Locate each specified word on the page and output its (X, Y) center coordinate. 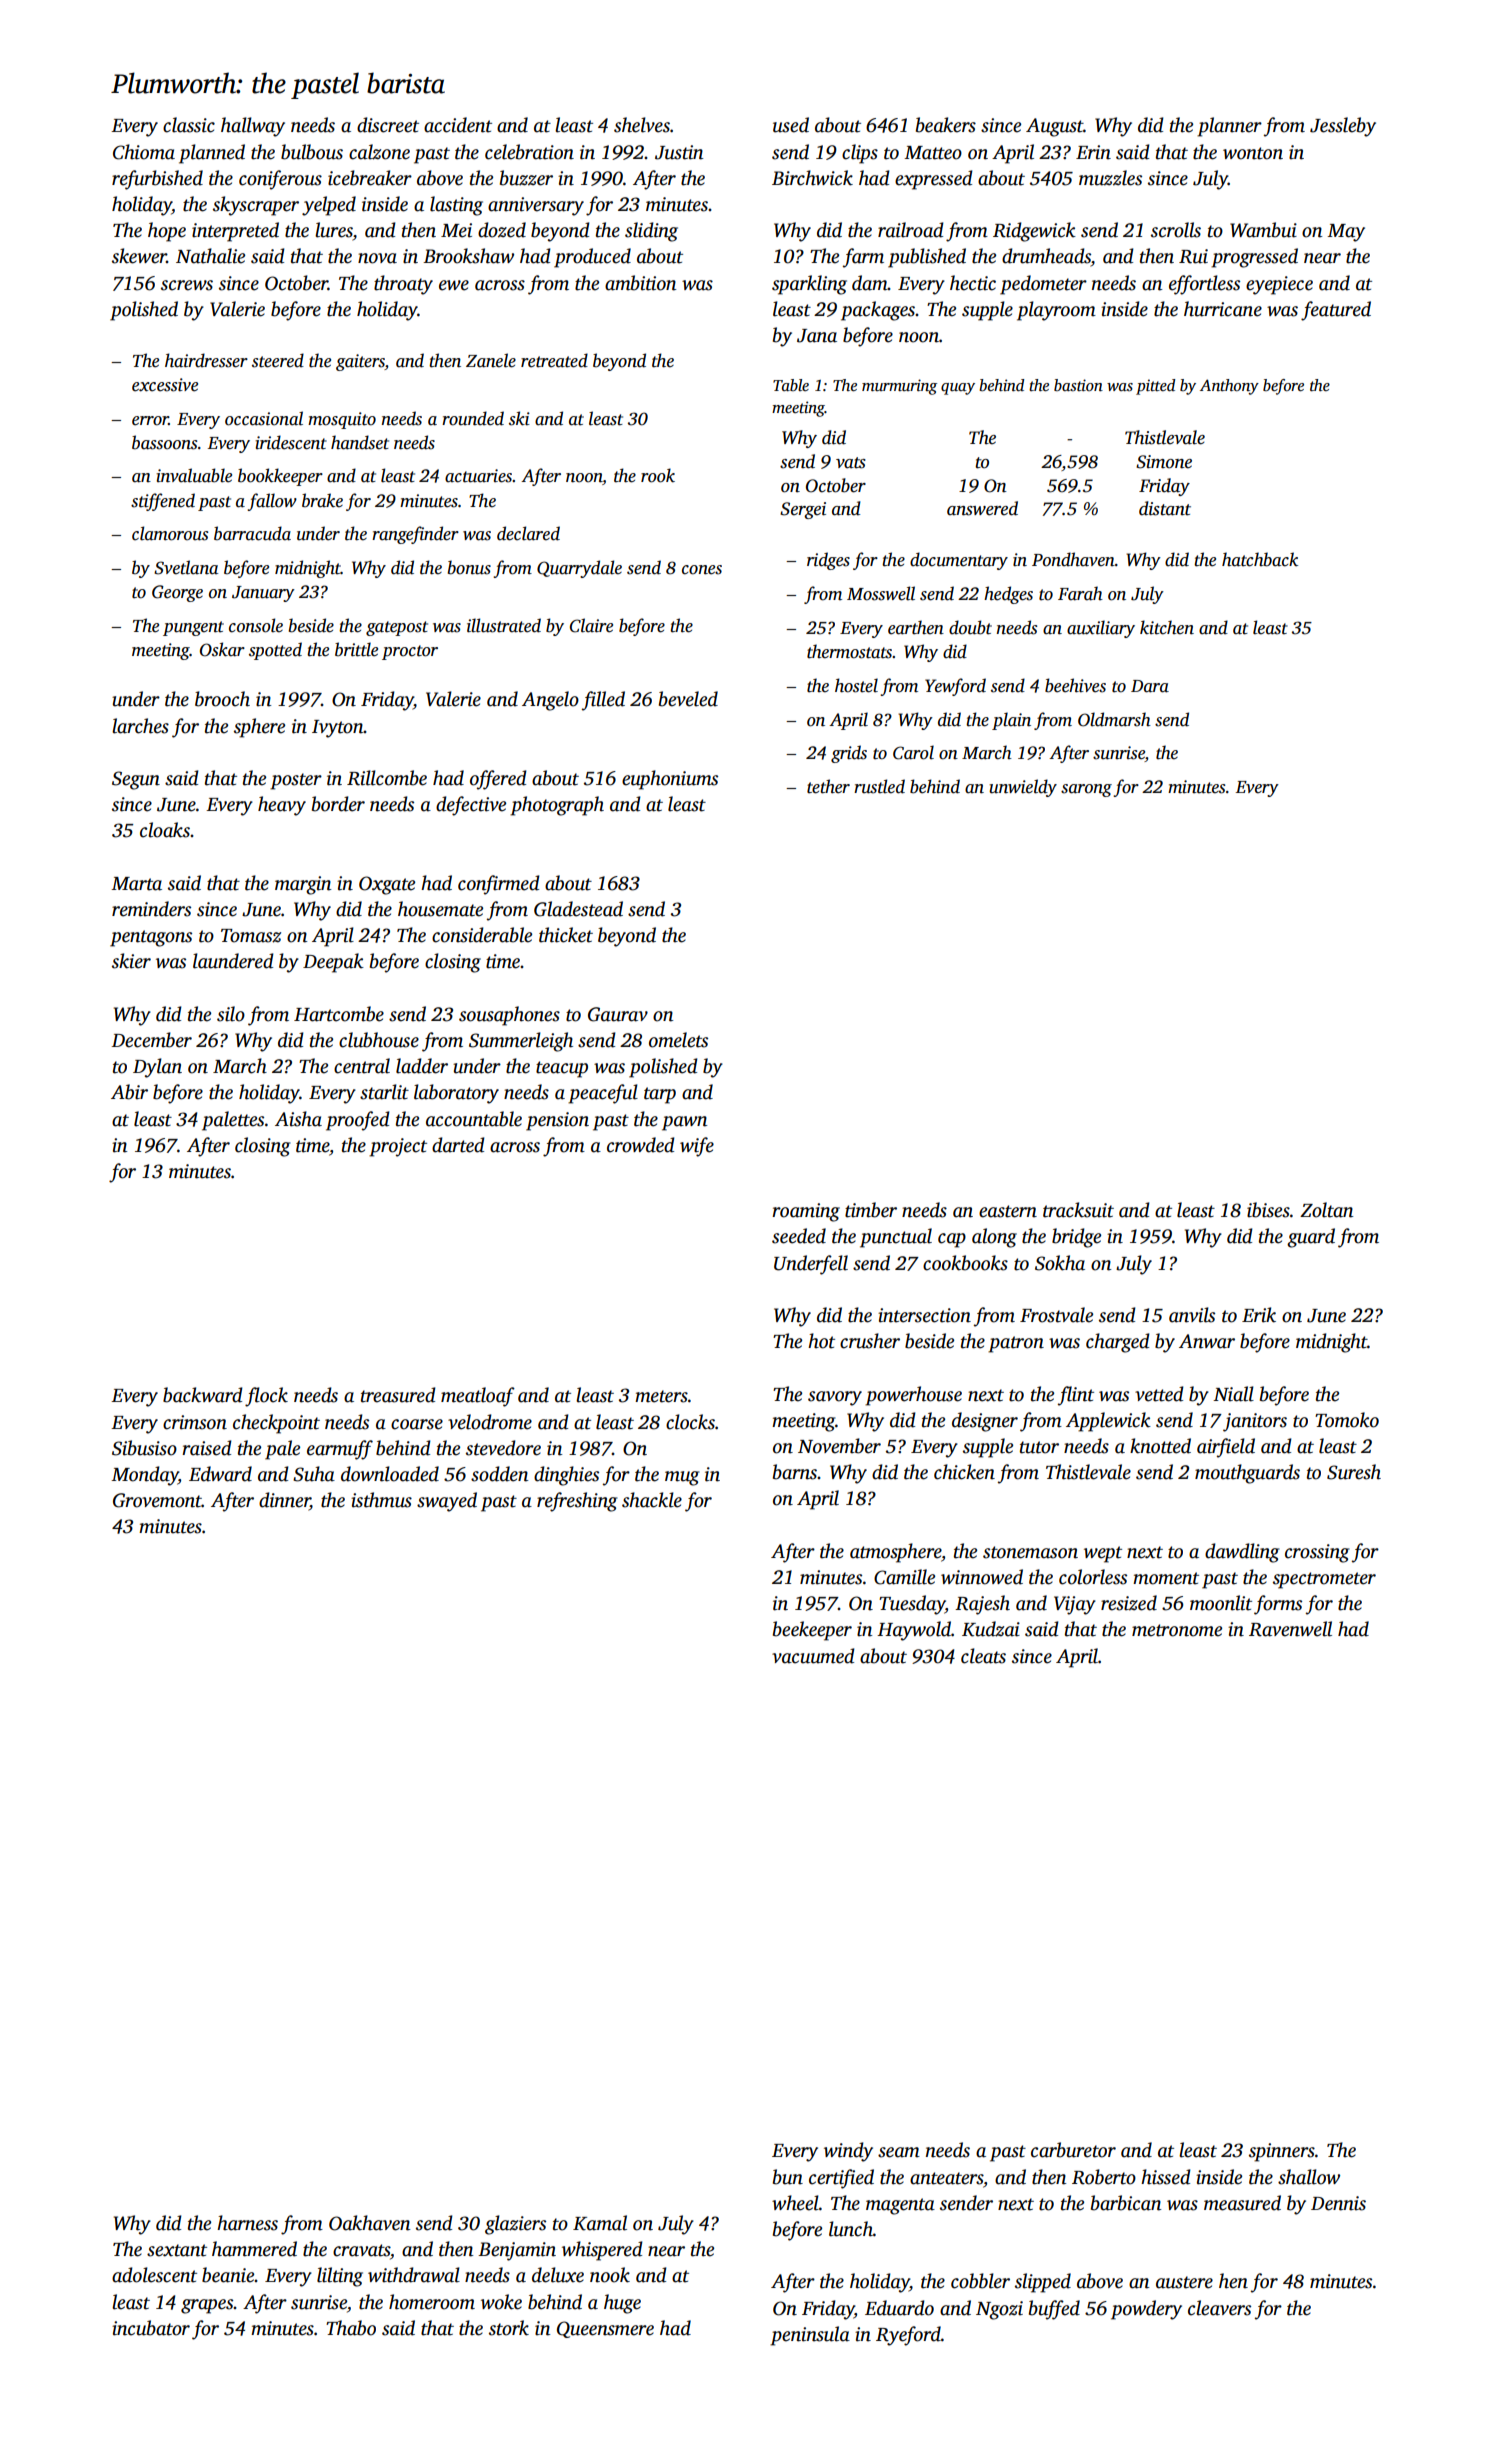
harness (247, 2223)
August (1054, 127)
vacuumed (813, 1656)
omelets (678, 1040)
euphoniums (670, 780)
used (791, 125)
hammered (254, 2249)
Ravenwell (1290, 1629)
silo (231, 1014)
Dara (1150, 686)
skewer (139, 256)
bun (788, 2177)
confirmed (499, 885)
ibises (1268, 1210)
